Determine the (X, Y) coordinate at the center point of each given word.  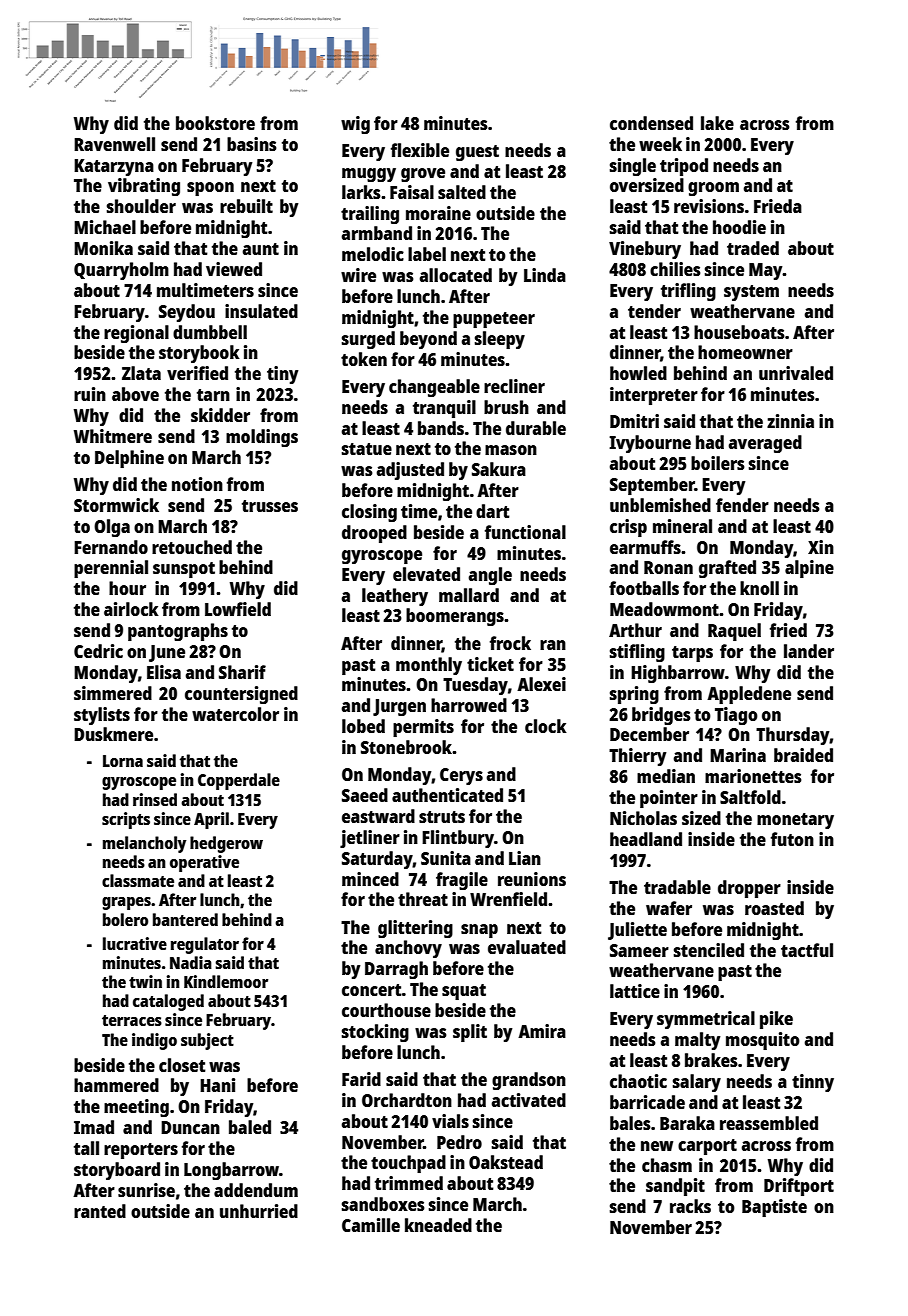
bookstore (215, 123)
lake (717, 123)
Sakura (499, 469)
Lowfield (238, 609)
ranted (100, 1211)
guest (477, 153)
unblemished (660, 505)
